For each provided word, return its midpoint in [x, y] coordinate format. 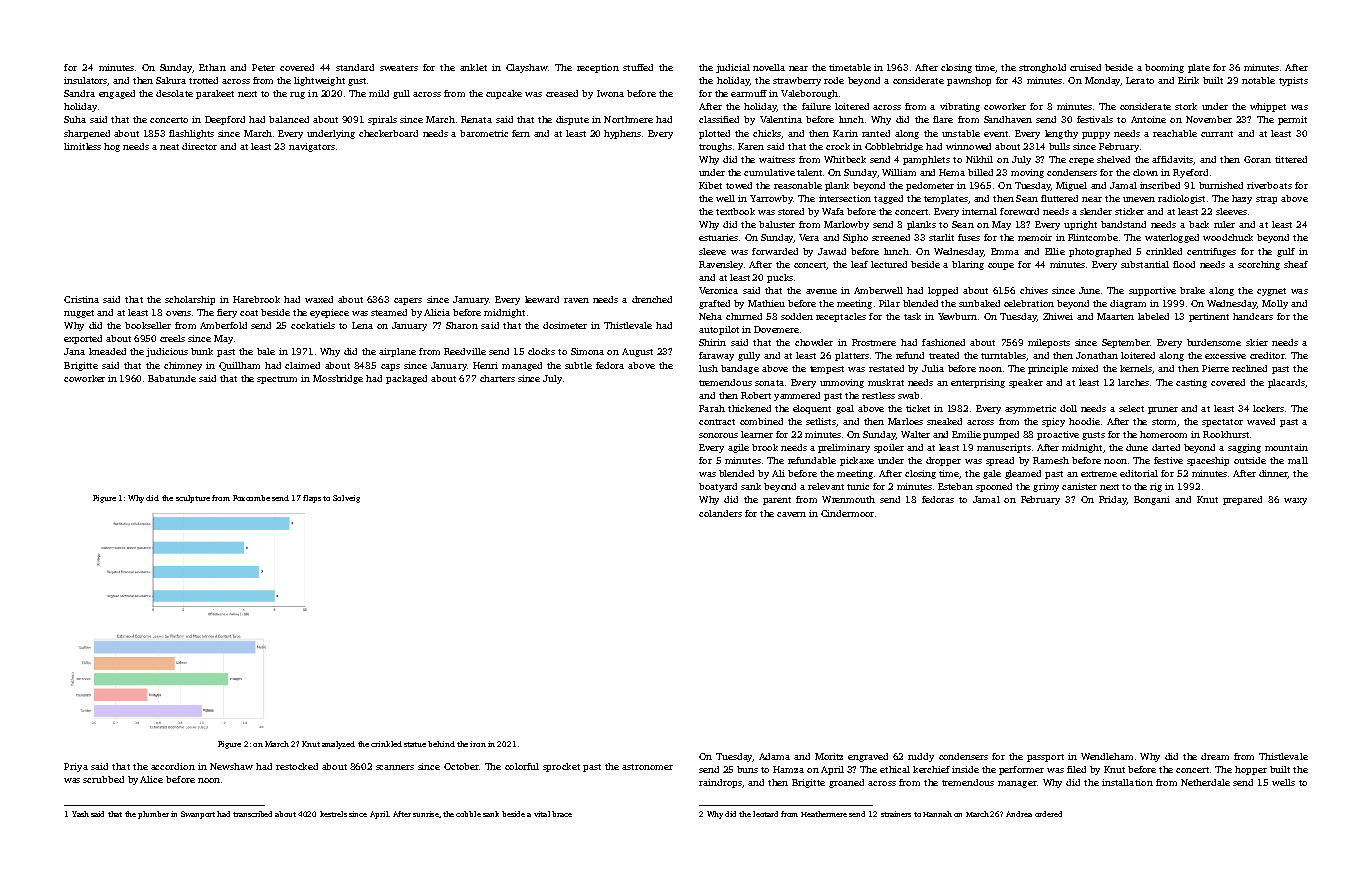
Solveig [346, 499]
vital [542, 814]
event [996, 134]
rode [834, 80]
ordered [1048, 814]
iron [478, 744]
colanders [720, 513]
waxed [319, 299]
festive [1168, 460]
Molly [1275, 304]
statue [415, 744]
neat [169, 147]
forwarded [775, 251]
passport [1045, 758]
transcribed [252, 814]
